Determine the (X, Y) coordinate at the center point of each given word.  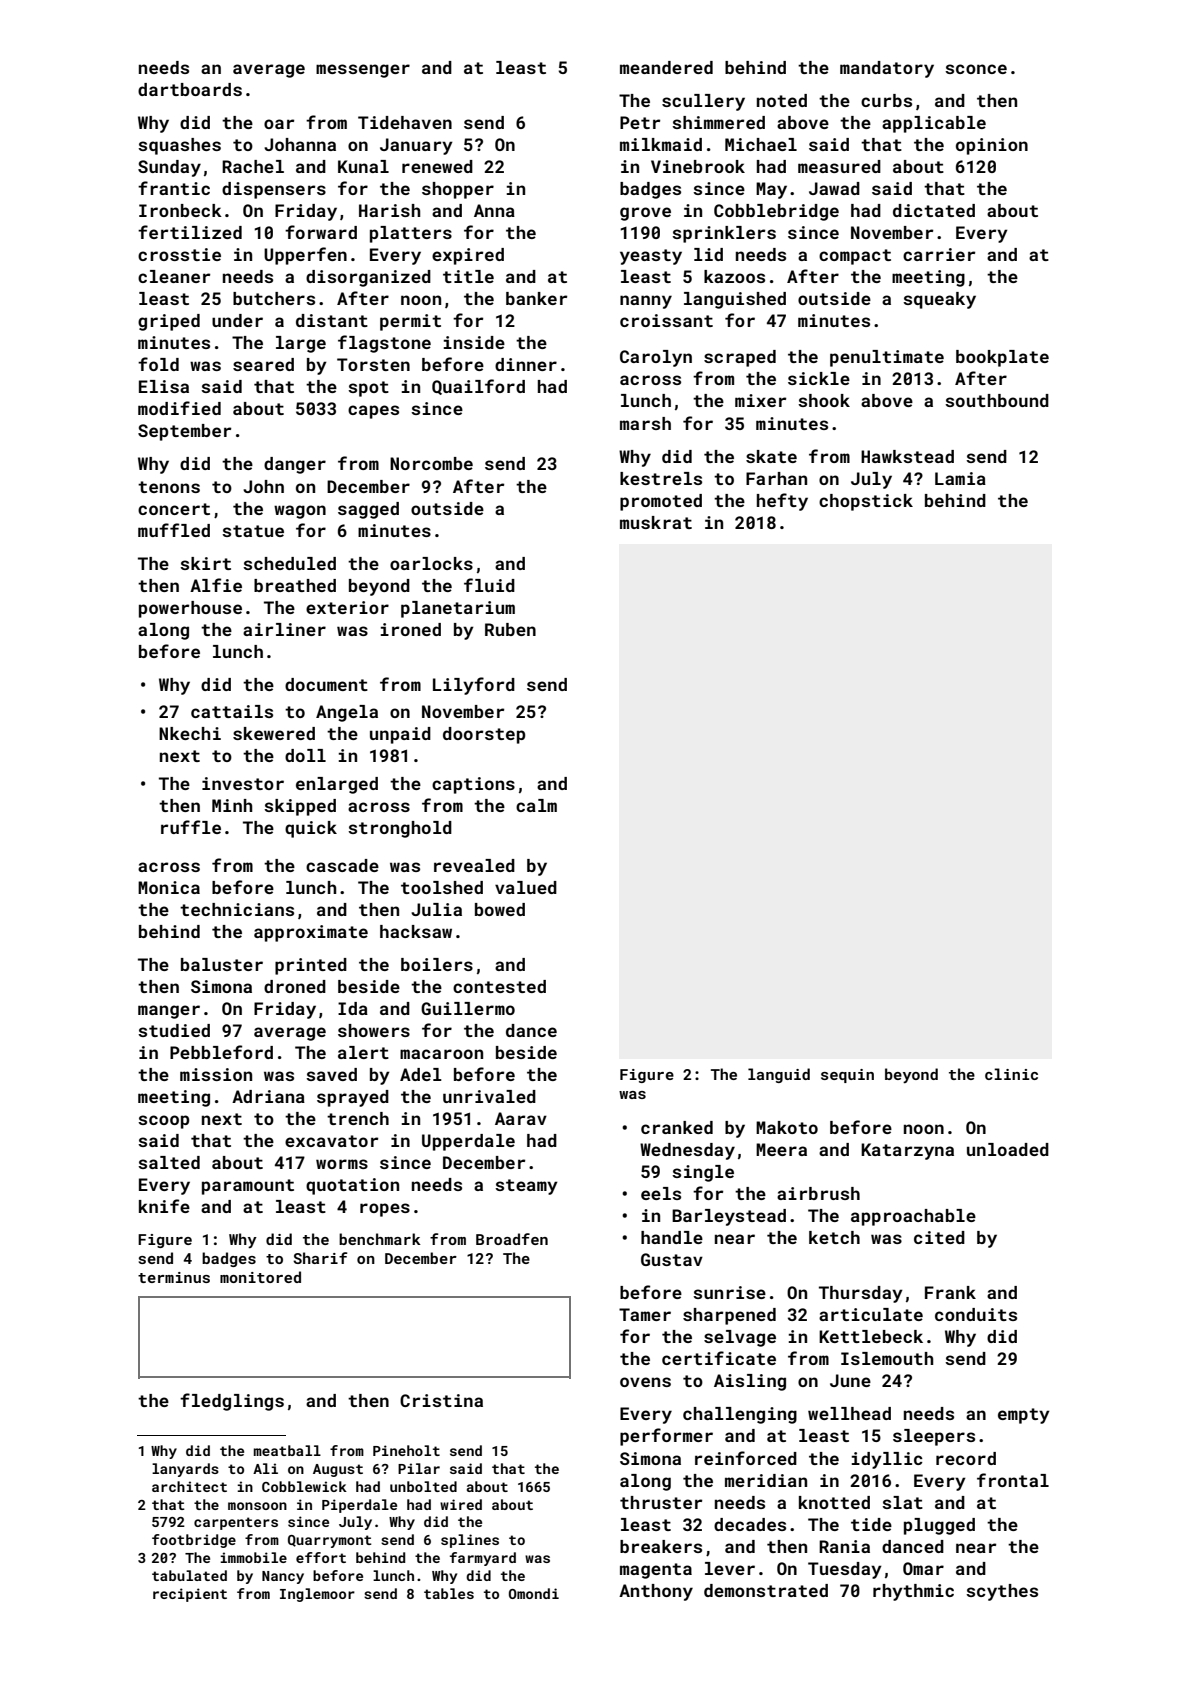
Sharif (320, 1258)
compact (855, 257)
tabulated (189, 1575)
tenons (169, 487)
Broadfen (512, 1239)
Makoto (787, 1127)
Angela (347, 713)
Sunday (169, 168)
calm (536, 805)
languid (779, 1075)
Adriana (268, 1096)
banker (536, 298)
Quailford (478, 387)
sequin (847, 1076)
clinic (1011, 1074)
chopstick (866, 502)
